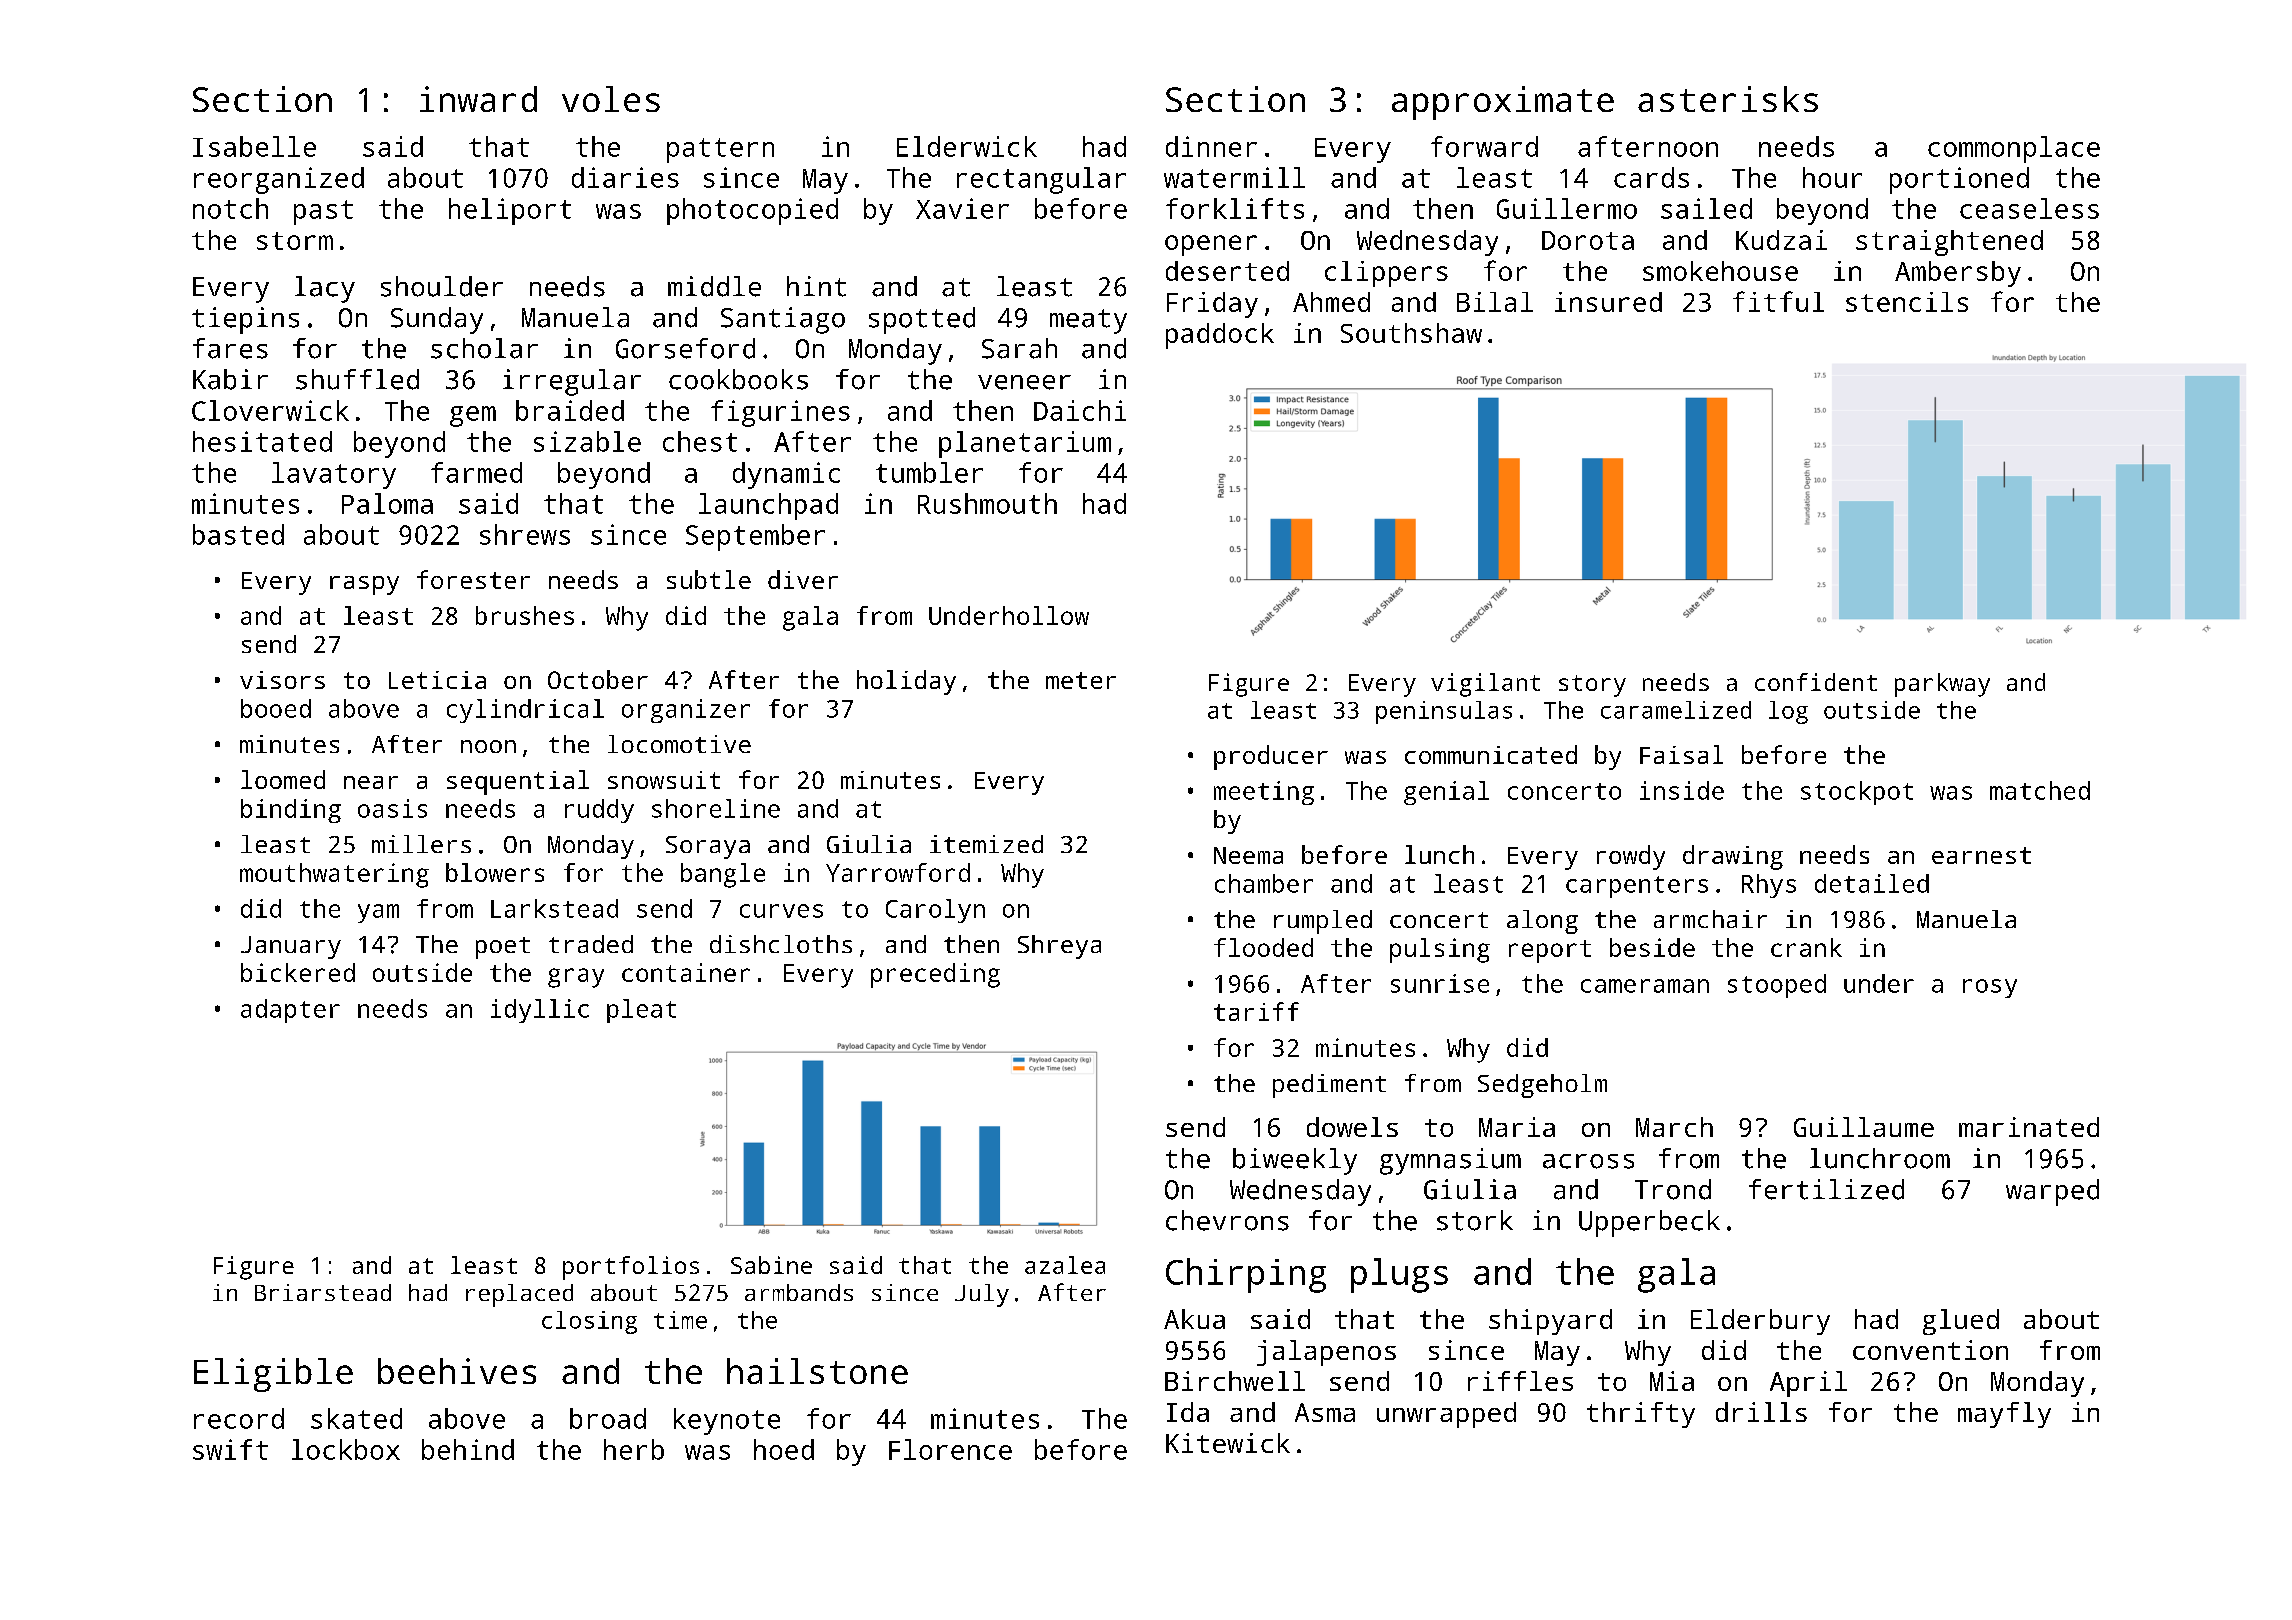 Image resolution: width=2292 pixels, height=1620 pixels. What do you see at coordinates (262, 441) in the page?
I see `hesitated` at bounding box center [262, 441].
